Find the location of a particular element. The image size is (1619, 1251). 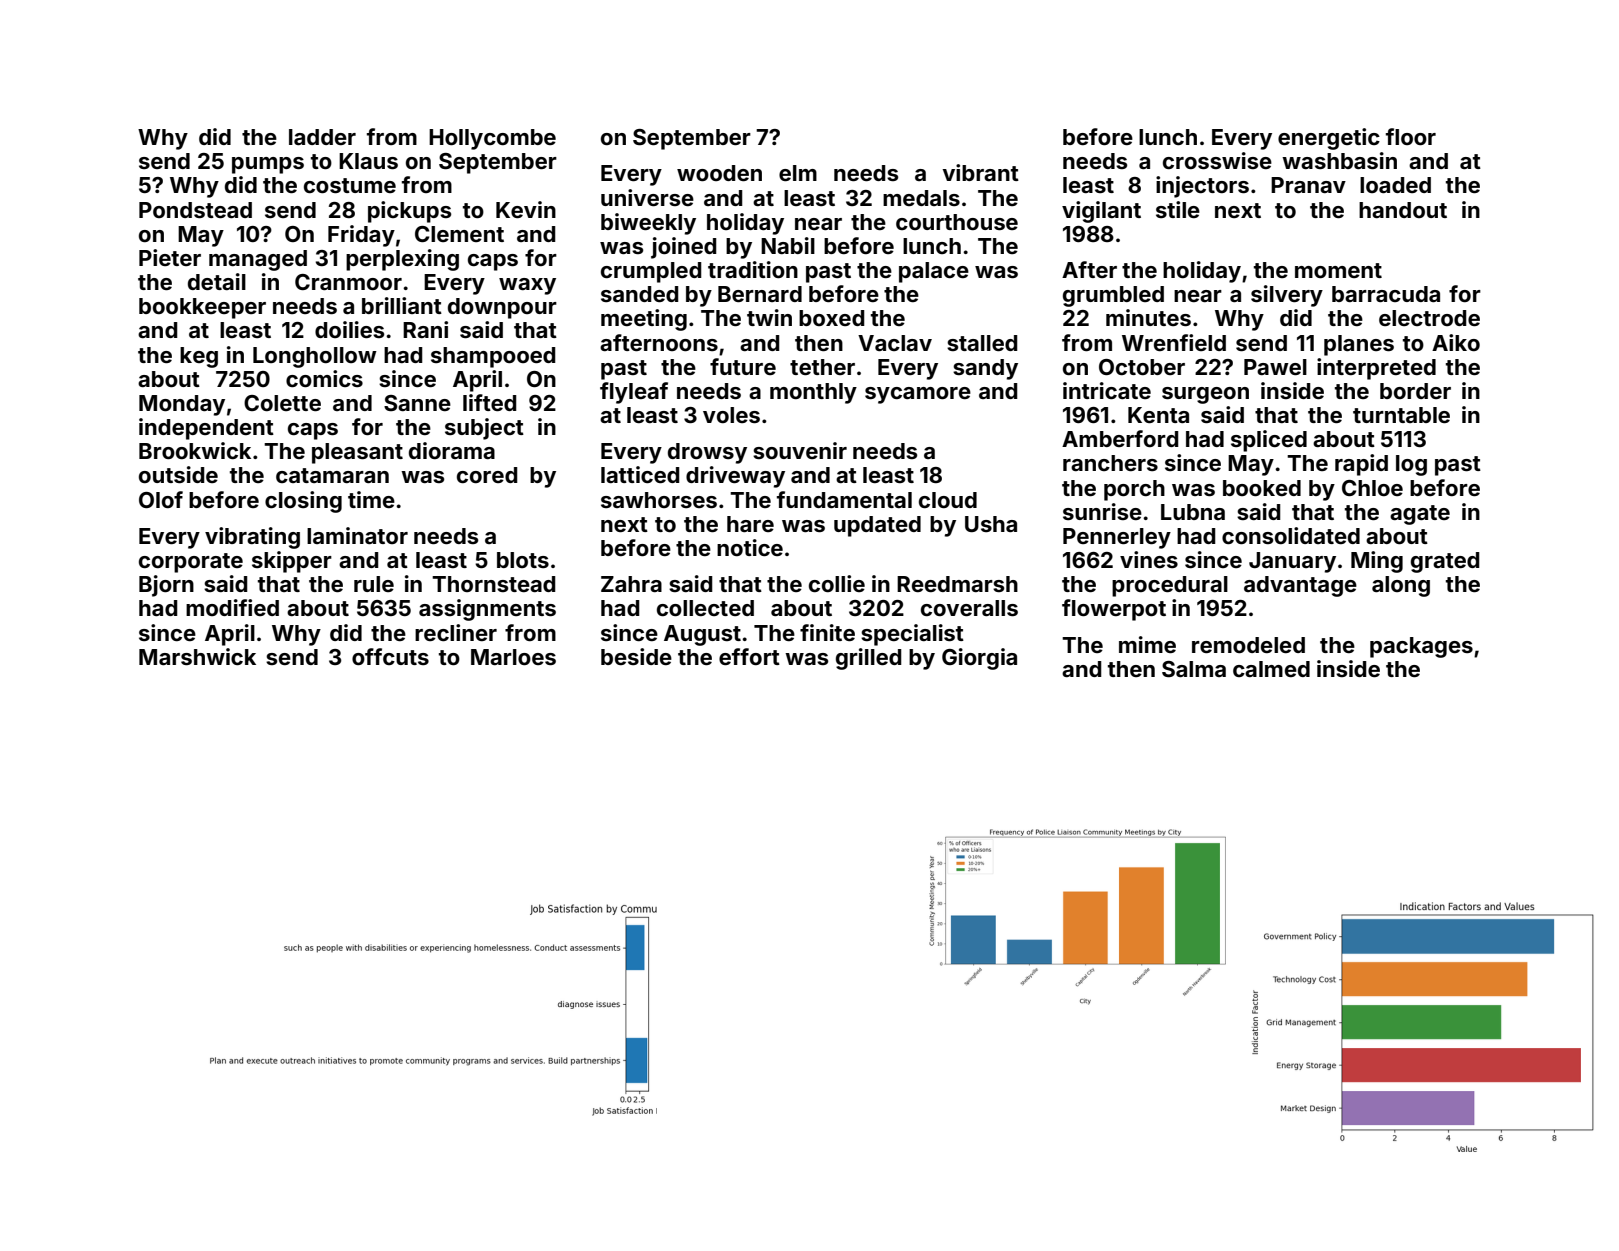

shampooed is located at coordinates (493, 357).
